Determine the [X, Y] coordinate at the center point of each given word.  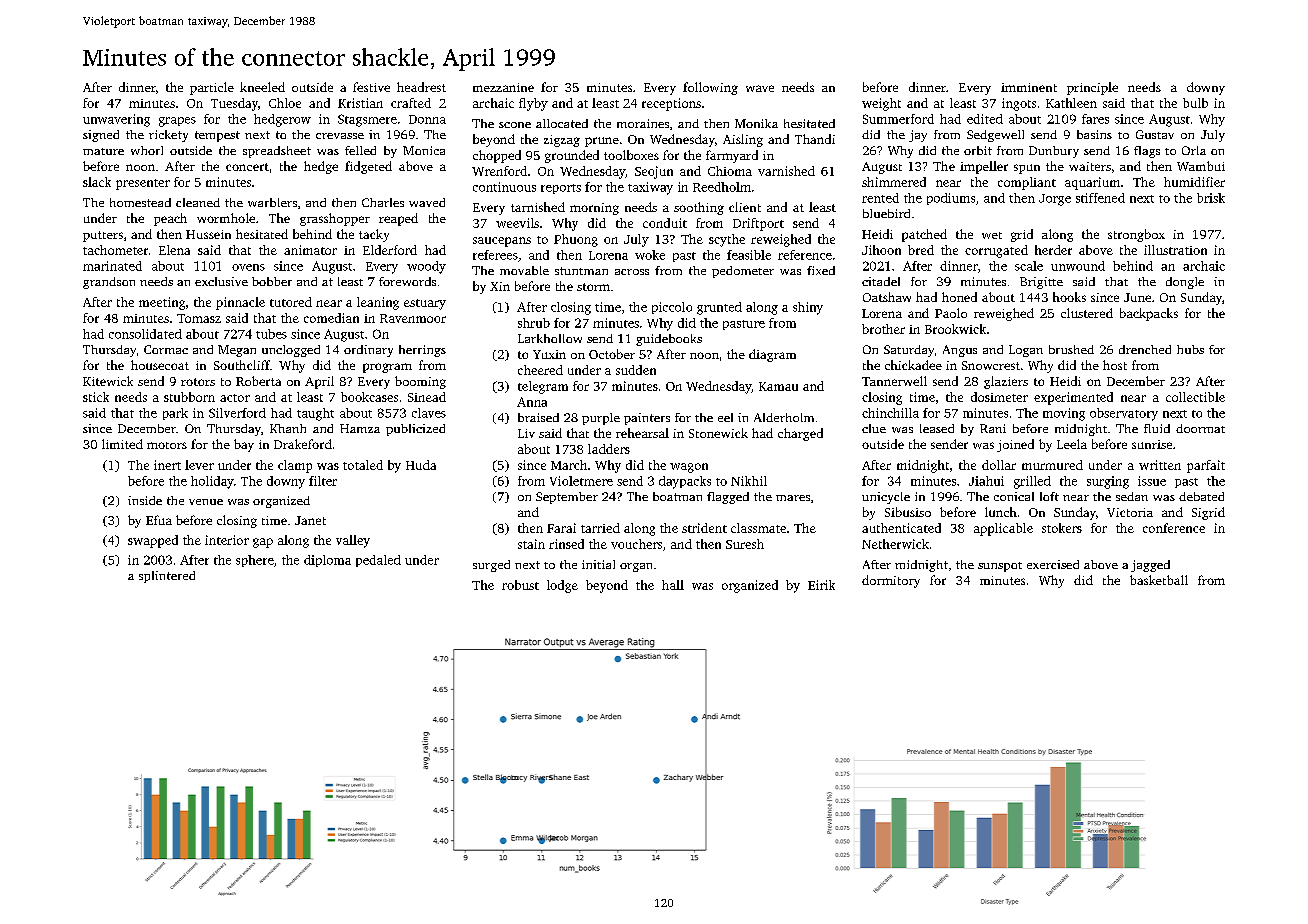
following [710, 88]
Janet [310, 520]
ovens [248, 267]
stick [96, 397]
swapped [153, 541]
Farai [561, 528]
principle [1092, 88]
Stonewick [718, 433]
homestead [140, 202]
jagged [1150, 566]
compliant [1027, 183]
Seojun [654, 172]
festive [371, 87]
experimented [1073, 398]
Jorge [1055, 200]
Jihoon [881, 250]
